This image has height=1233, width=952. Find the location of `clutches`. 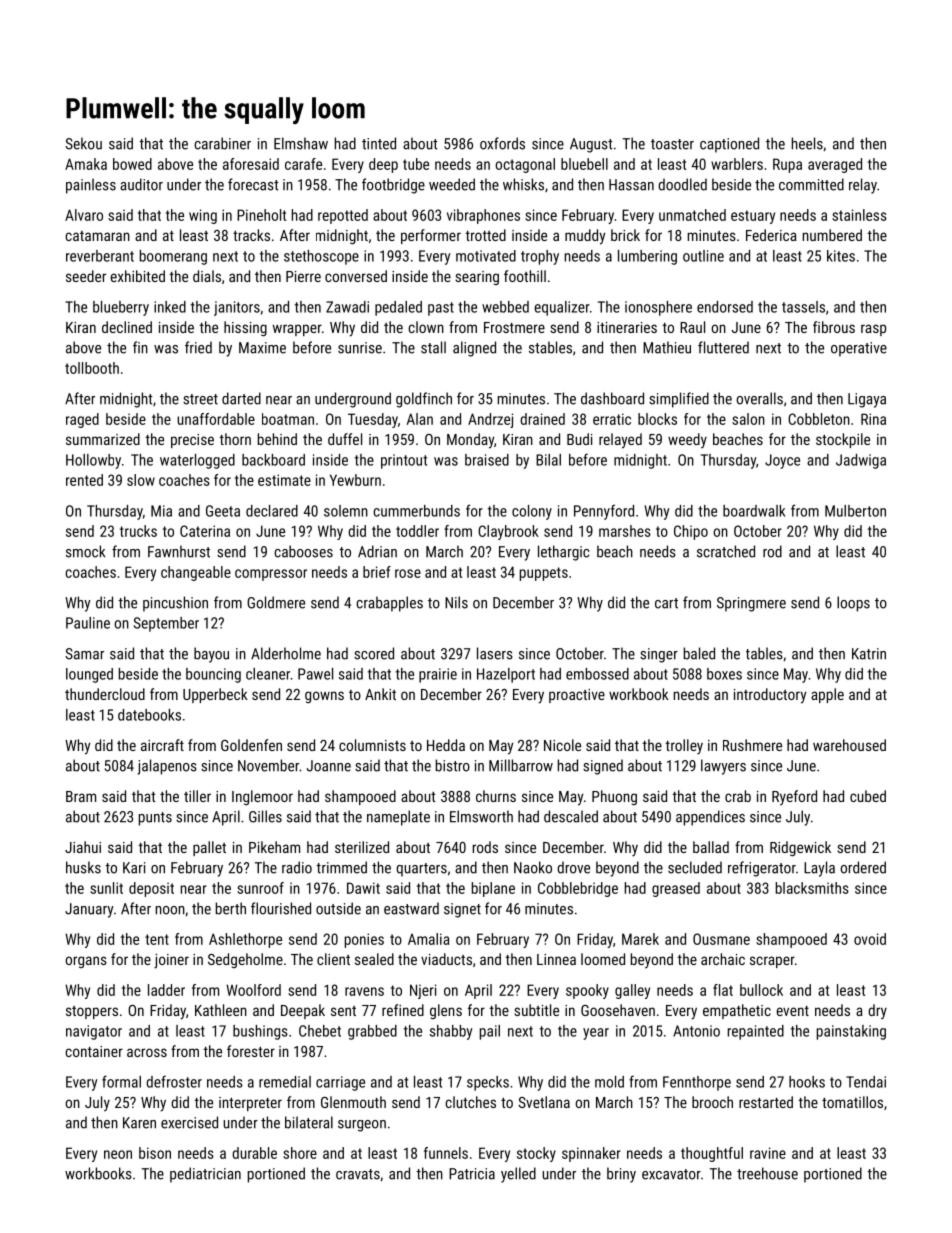

clutches is located at coordinates (470, 1102).
